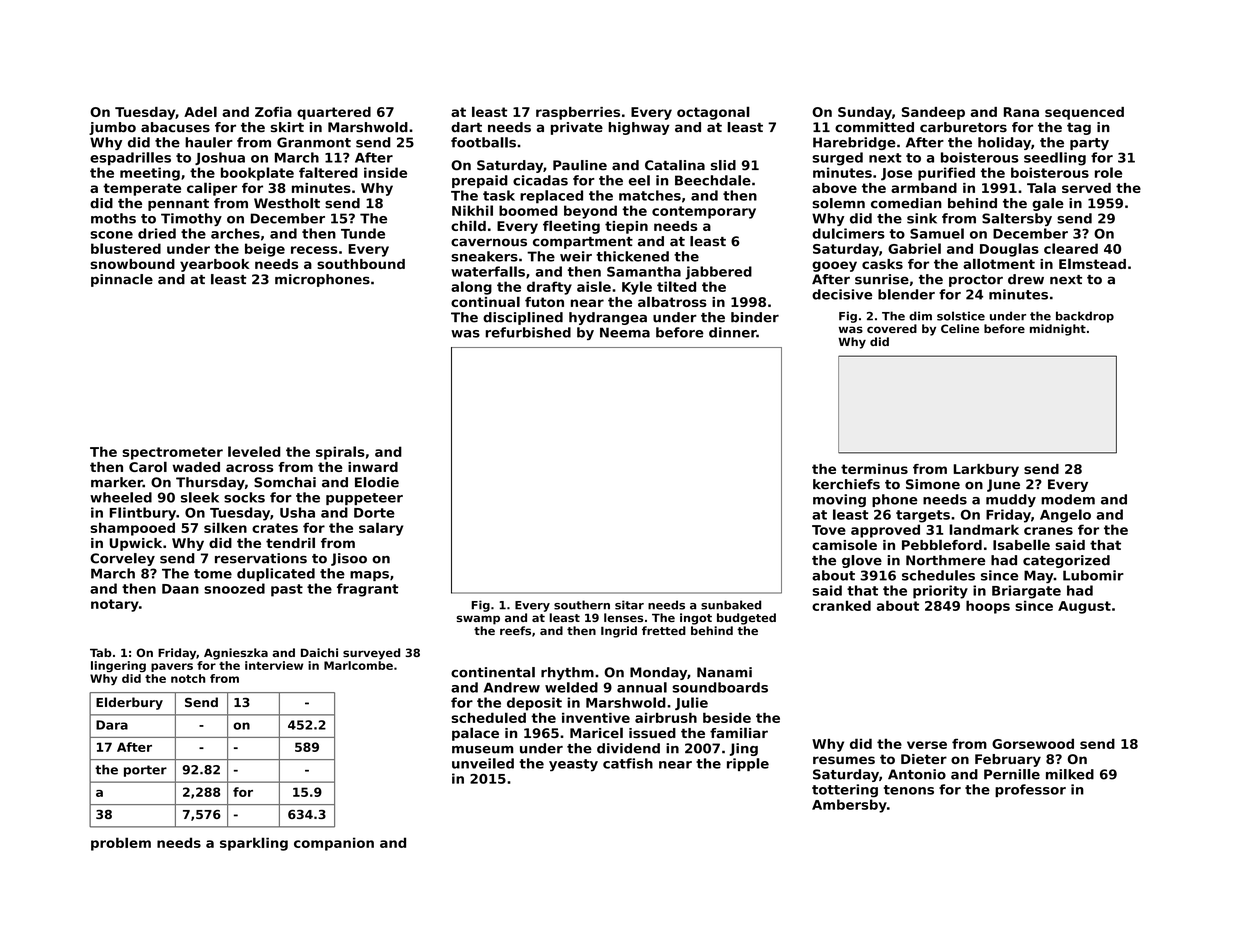 Image resolution: width=1233 pixels, height=952 pixels. What do you see at coordinates (485, 301) in the screenshot?
I see `continual` at bounding box center [485, 301].
